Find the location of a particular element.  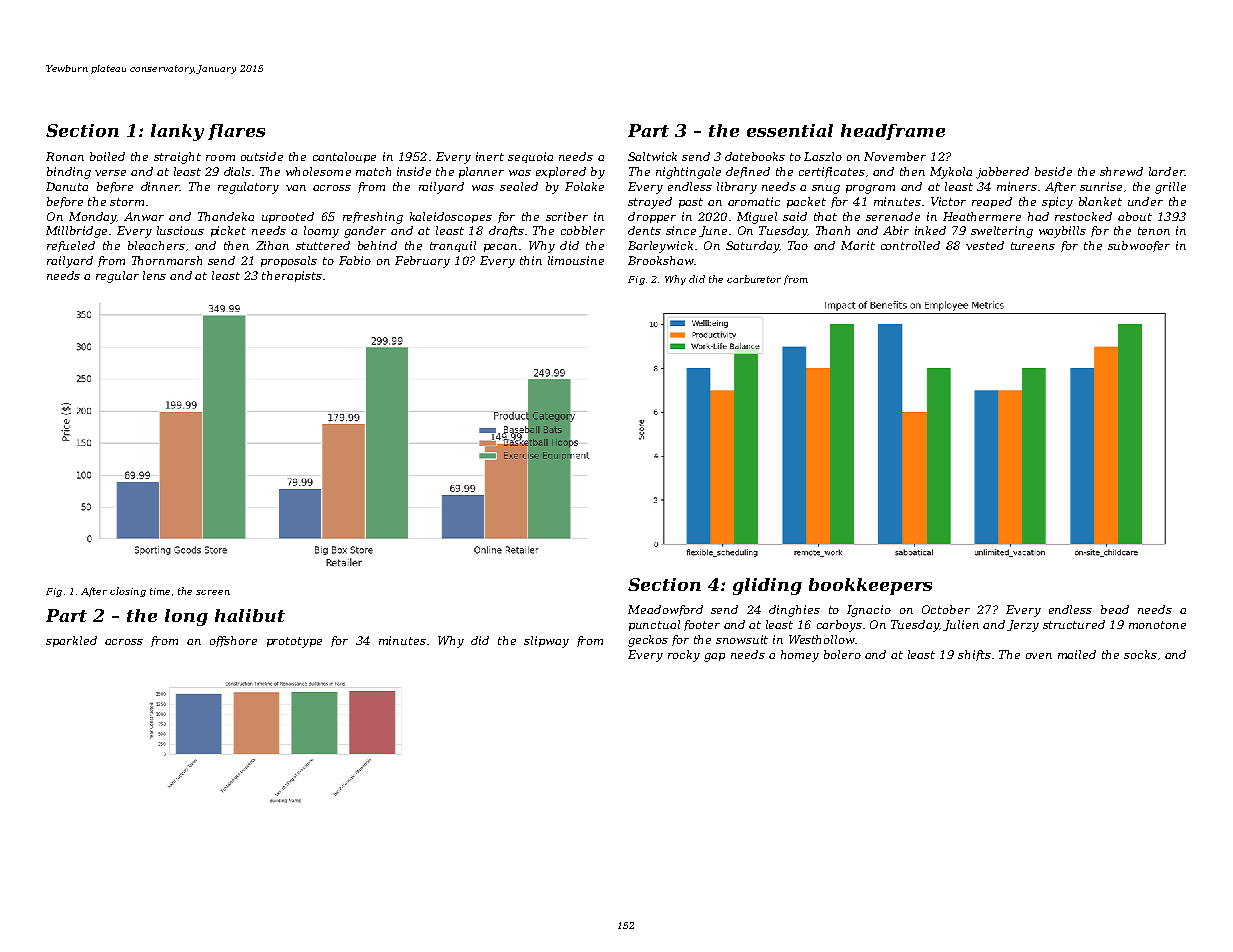

gliding is located at coordinates (767, 586).
